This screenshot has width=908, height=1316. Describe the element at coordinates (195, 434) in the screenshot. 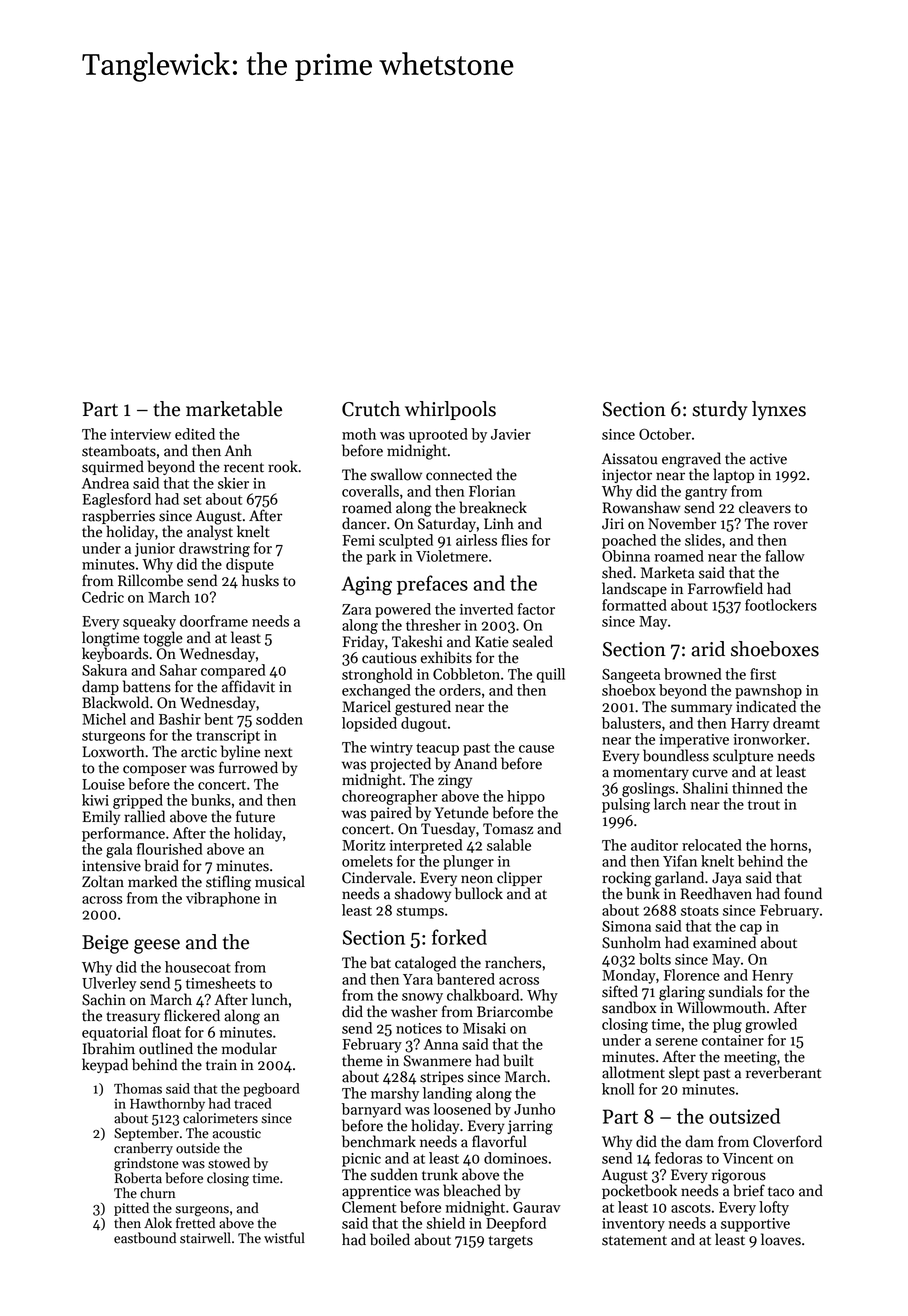

I see `edited` at that location.
